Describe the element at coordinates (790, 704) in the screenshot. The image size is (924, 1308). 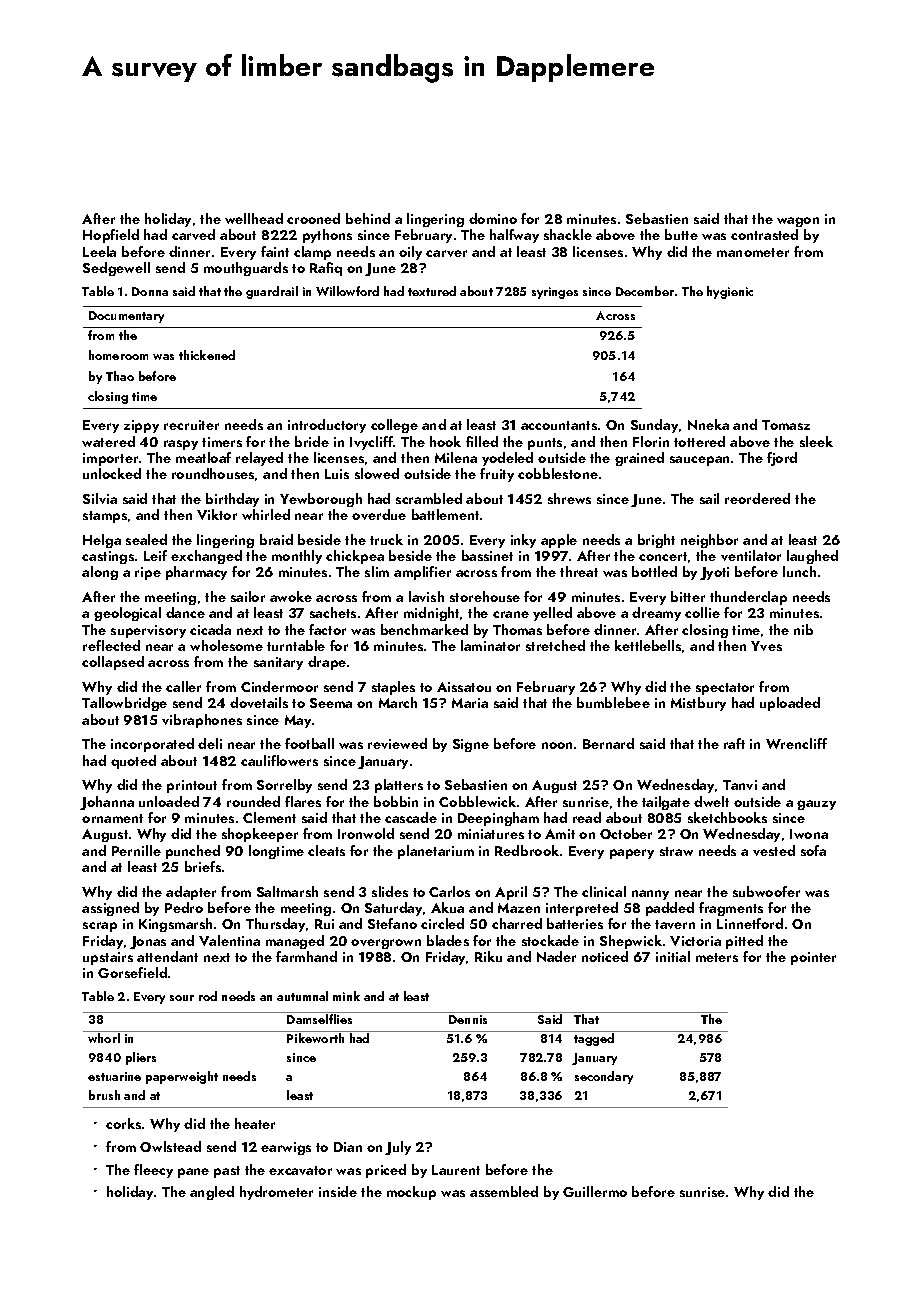
I see `uploaded` at that location.
